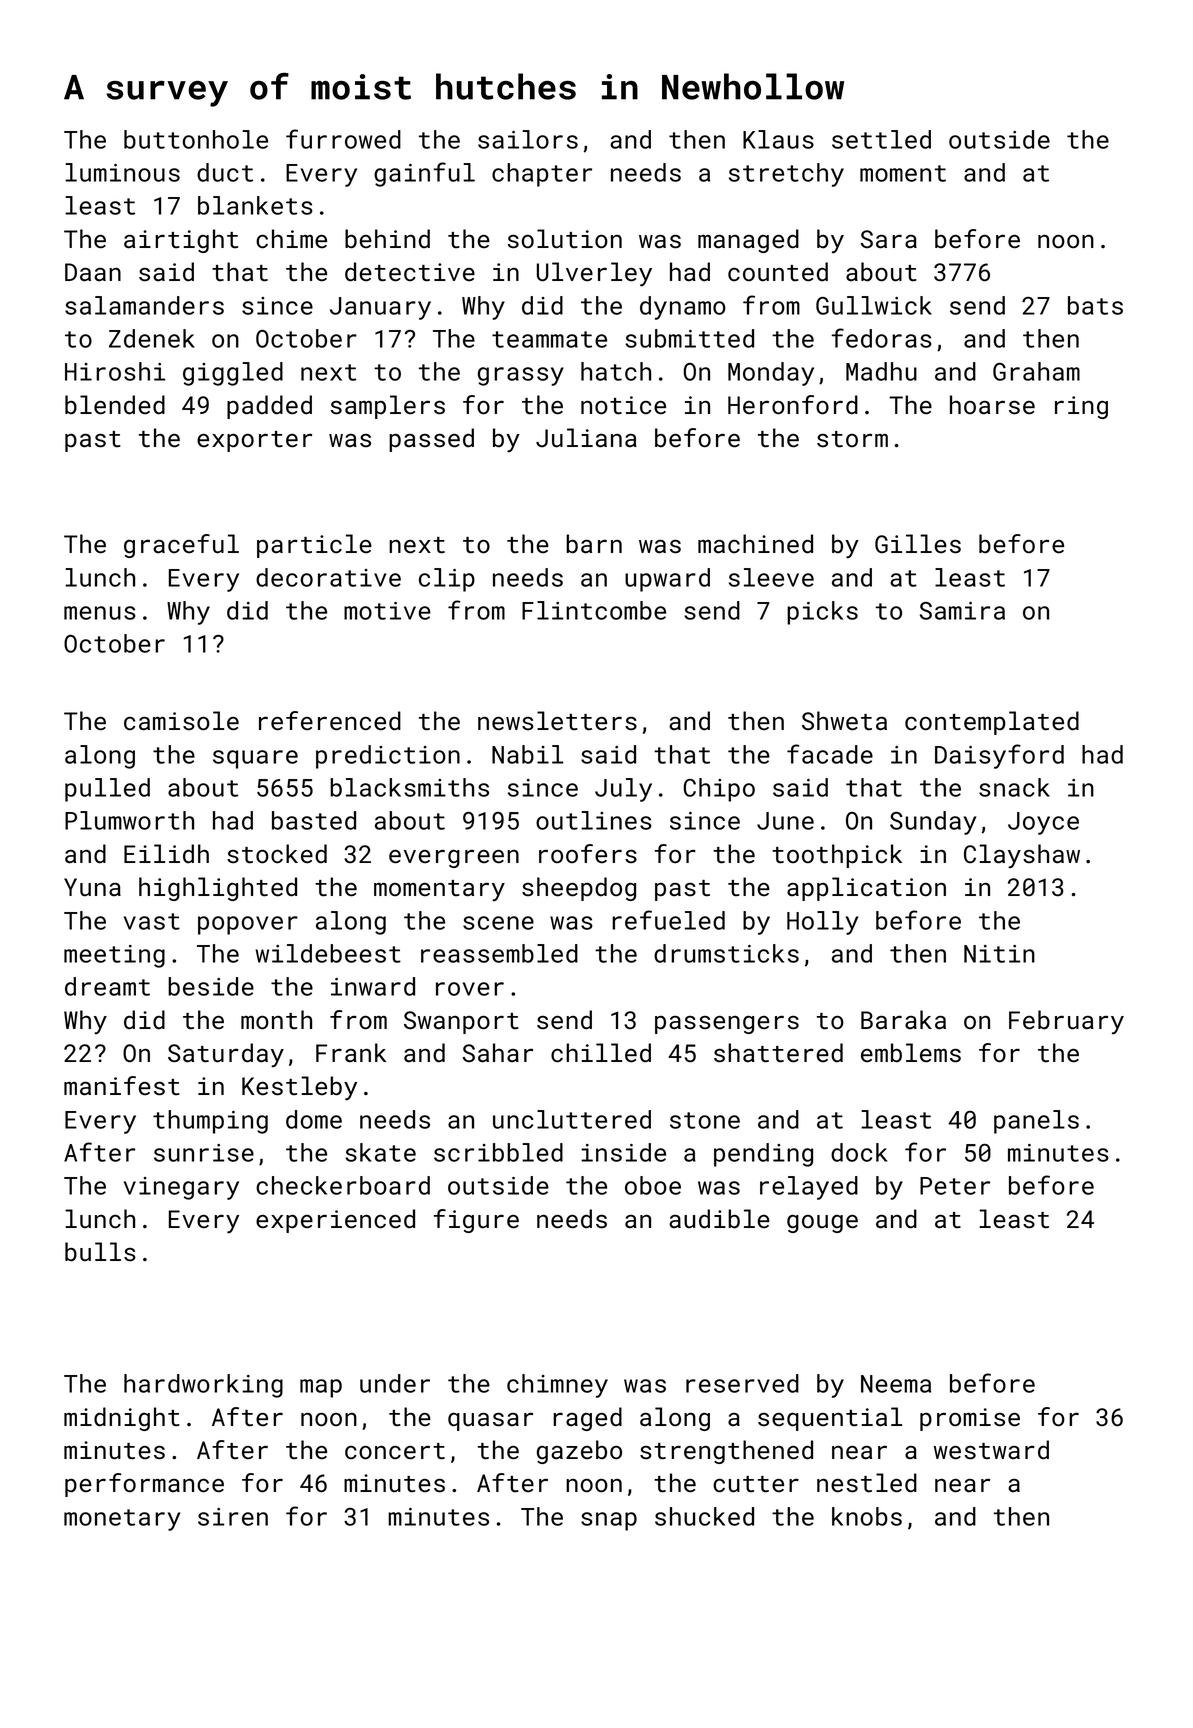 This document has width=1193, height=1728. I want to click on bulls, so click(100, 1252).
